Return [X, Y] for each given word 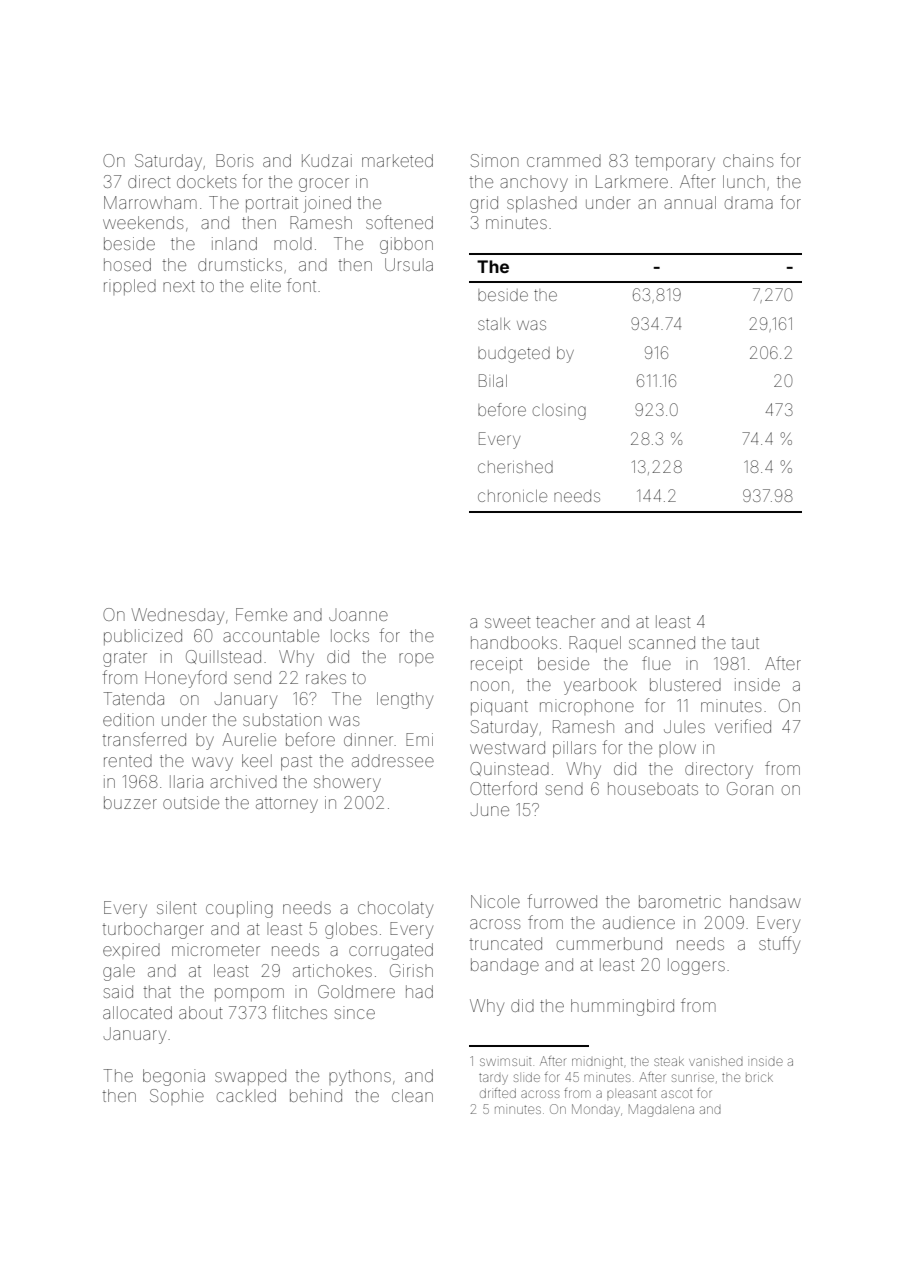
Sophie [177, 1097]
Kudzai [327, 160]
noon [490, 686]
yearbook [600, 686]
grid [484, 204]
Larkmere [632, 181]
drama [749, 203]
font [301, 285]
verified [743, 726]
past [296, 763]
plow [677, 749]
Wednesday [178, 616]
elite [266, 285]
